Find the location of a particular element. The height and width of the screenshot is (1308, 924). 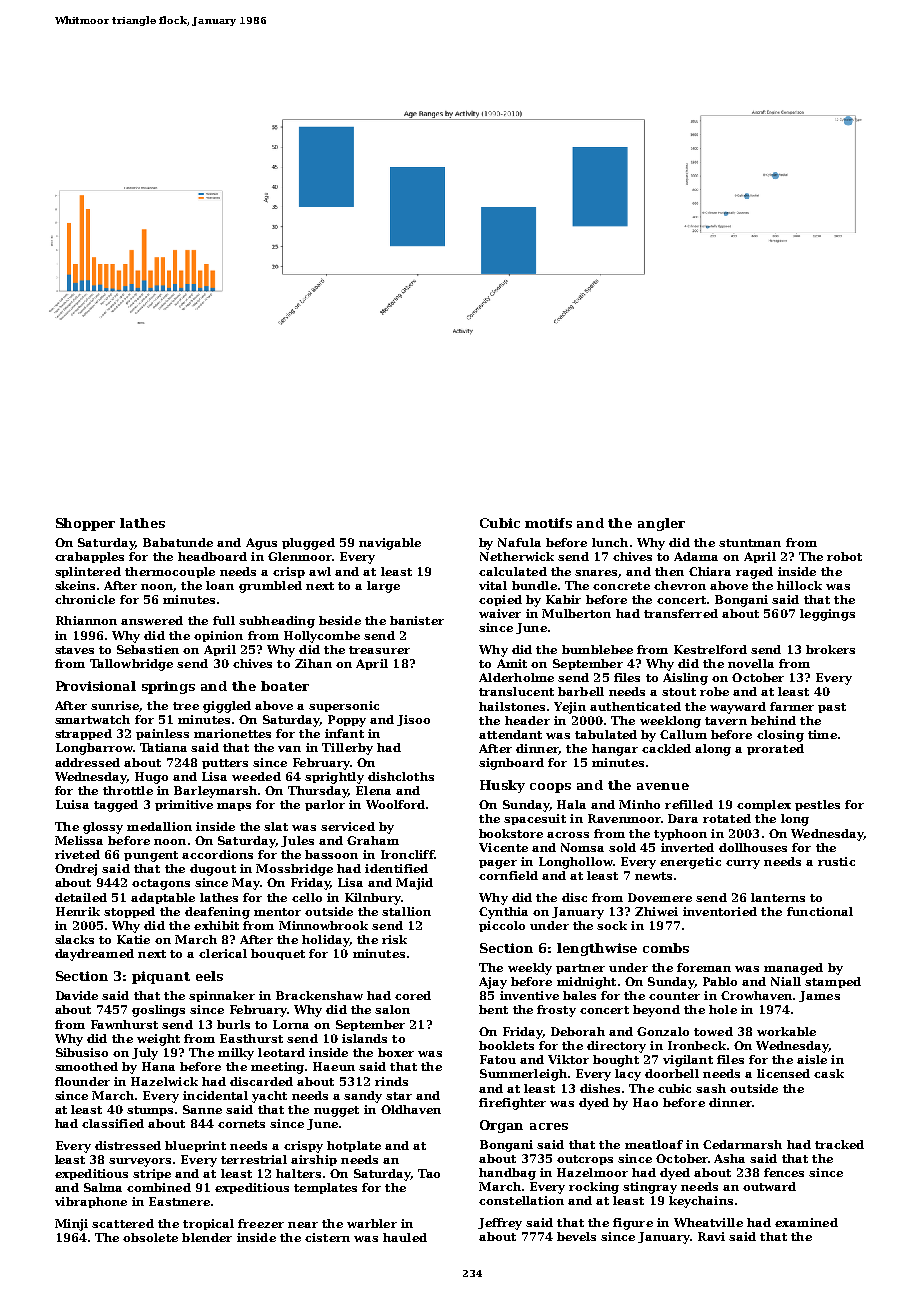

Wheatville is located at coordinates (708, 1222).
